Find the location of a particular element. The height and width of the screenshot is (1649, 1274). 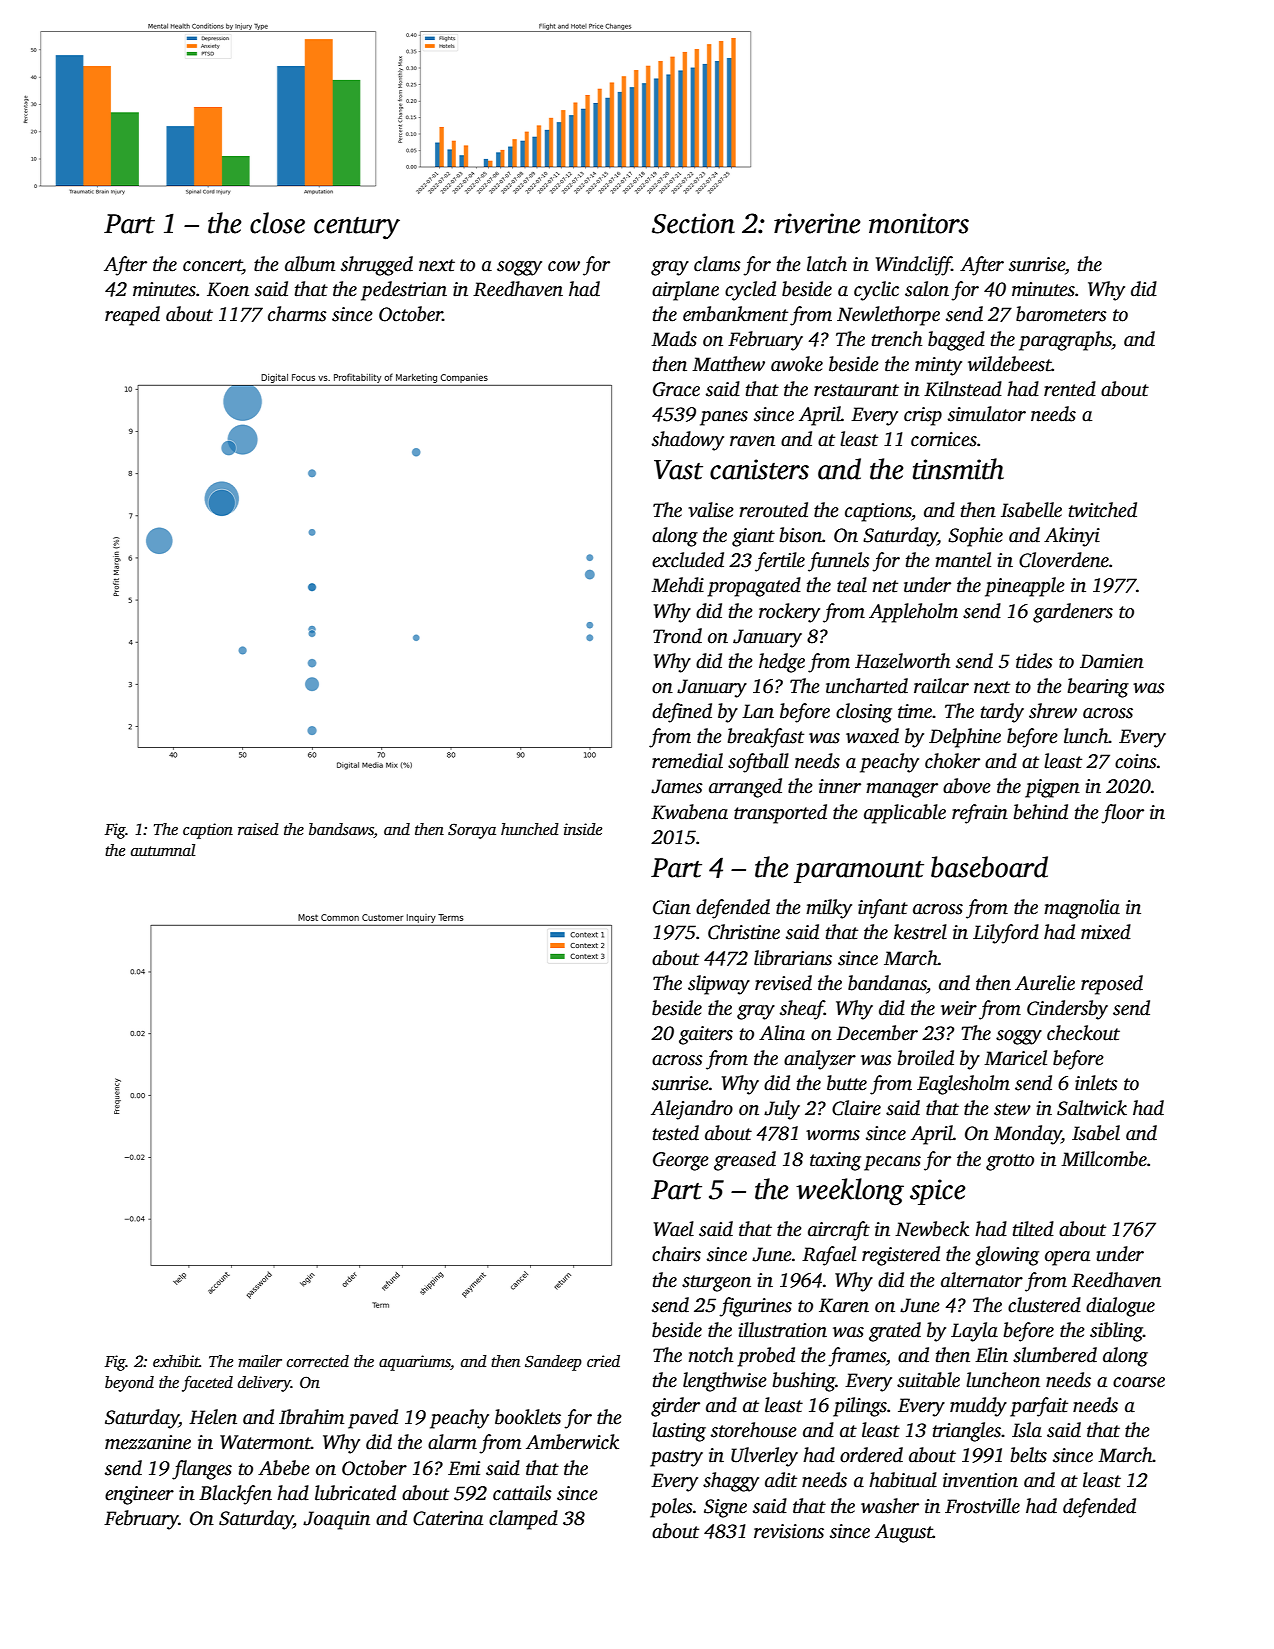

Mehdi is located at coordinates (677, 585).
